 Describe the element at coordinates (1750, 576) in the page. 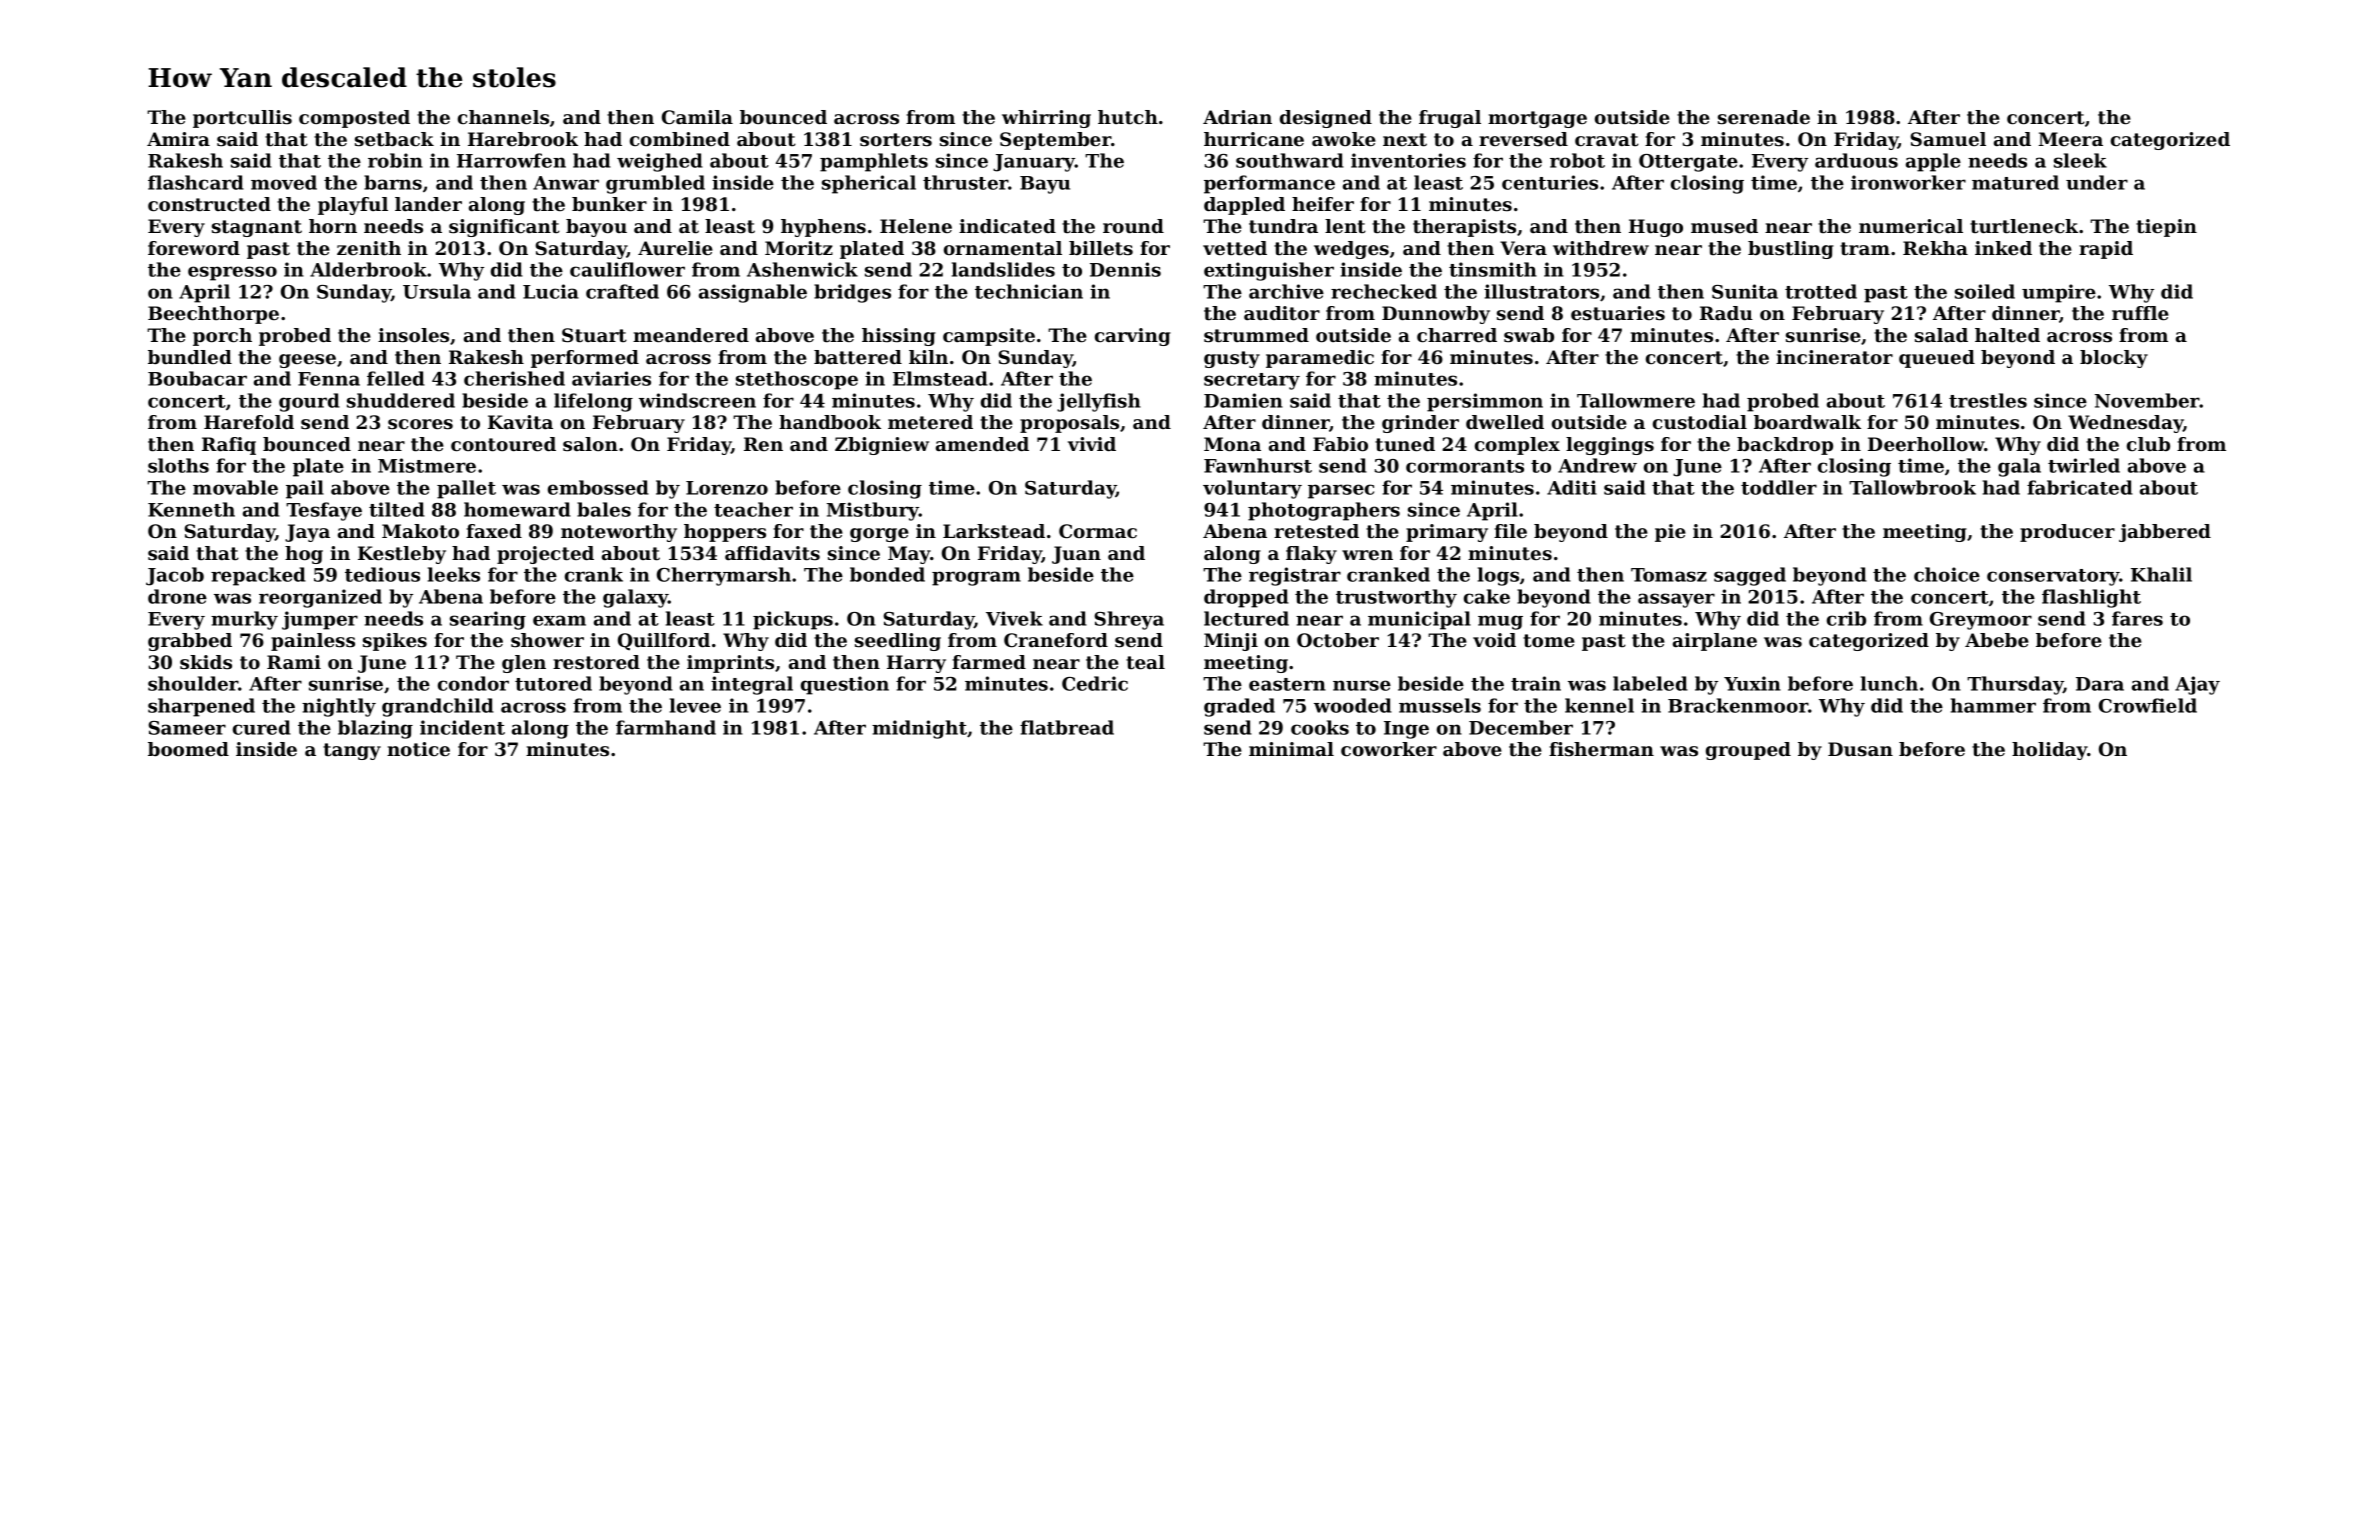

I see `sagged` at that location.
